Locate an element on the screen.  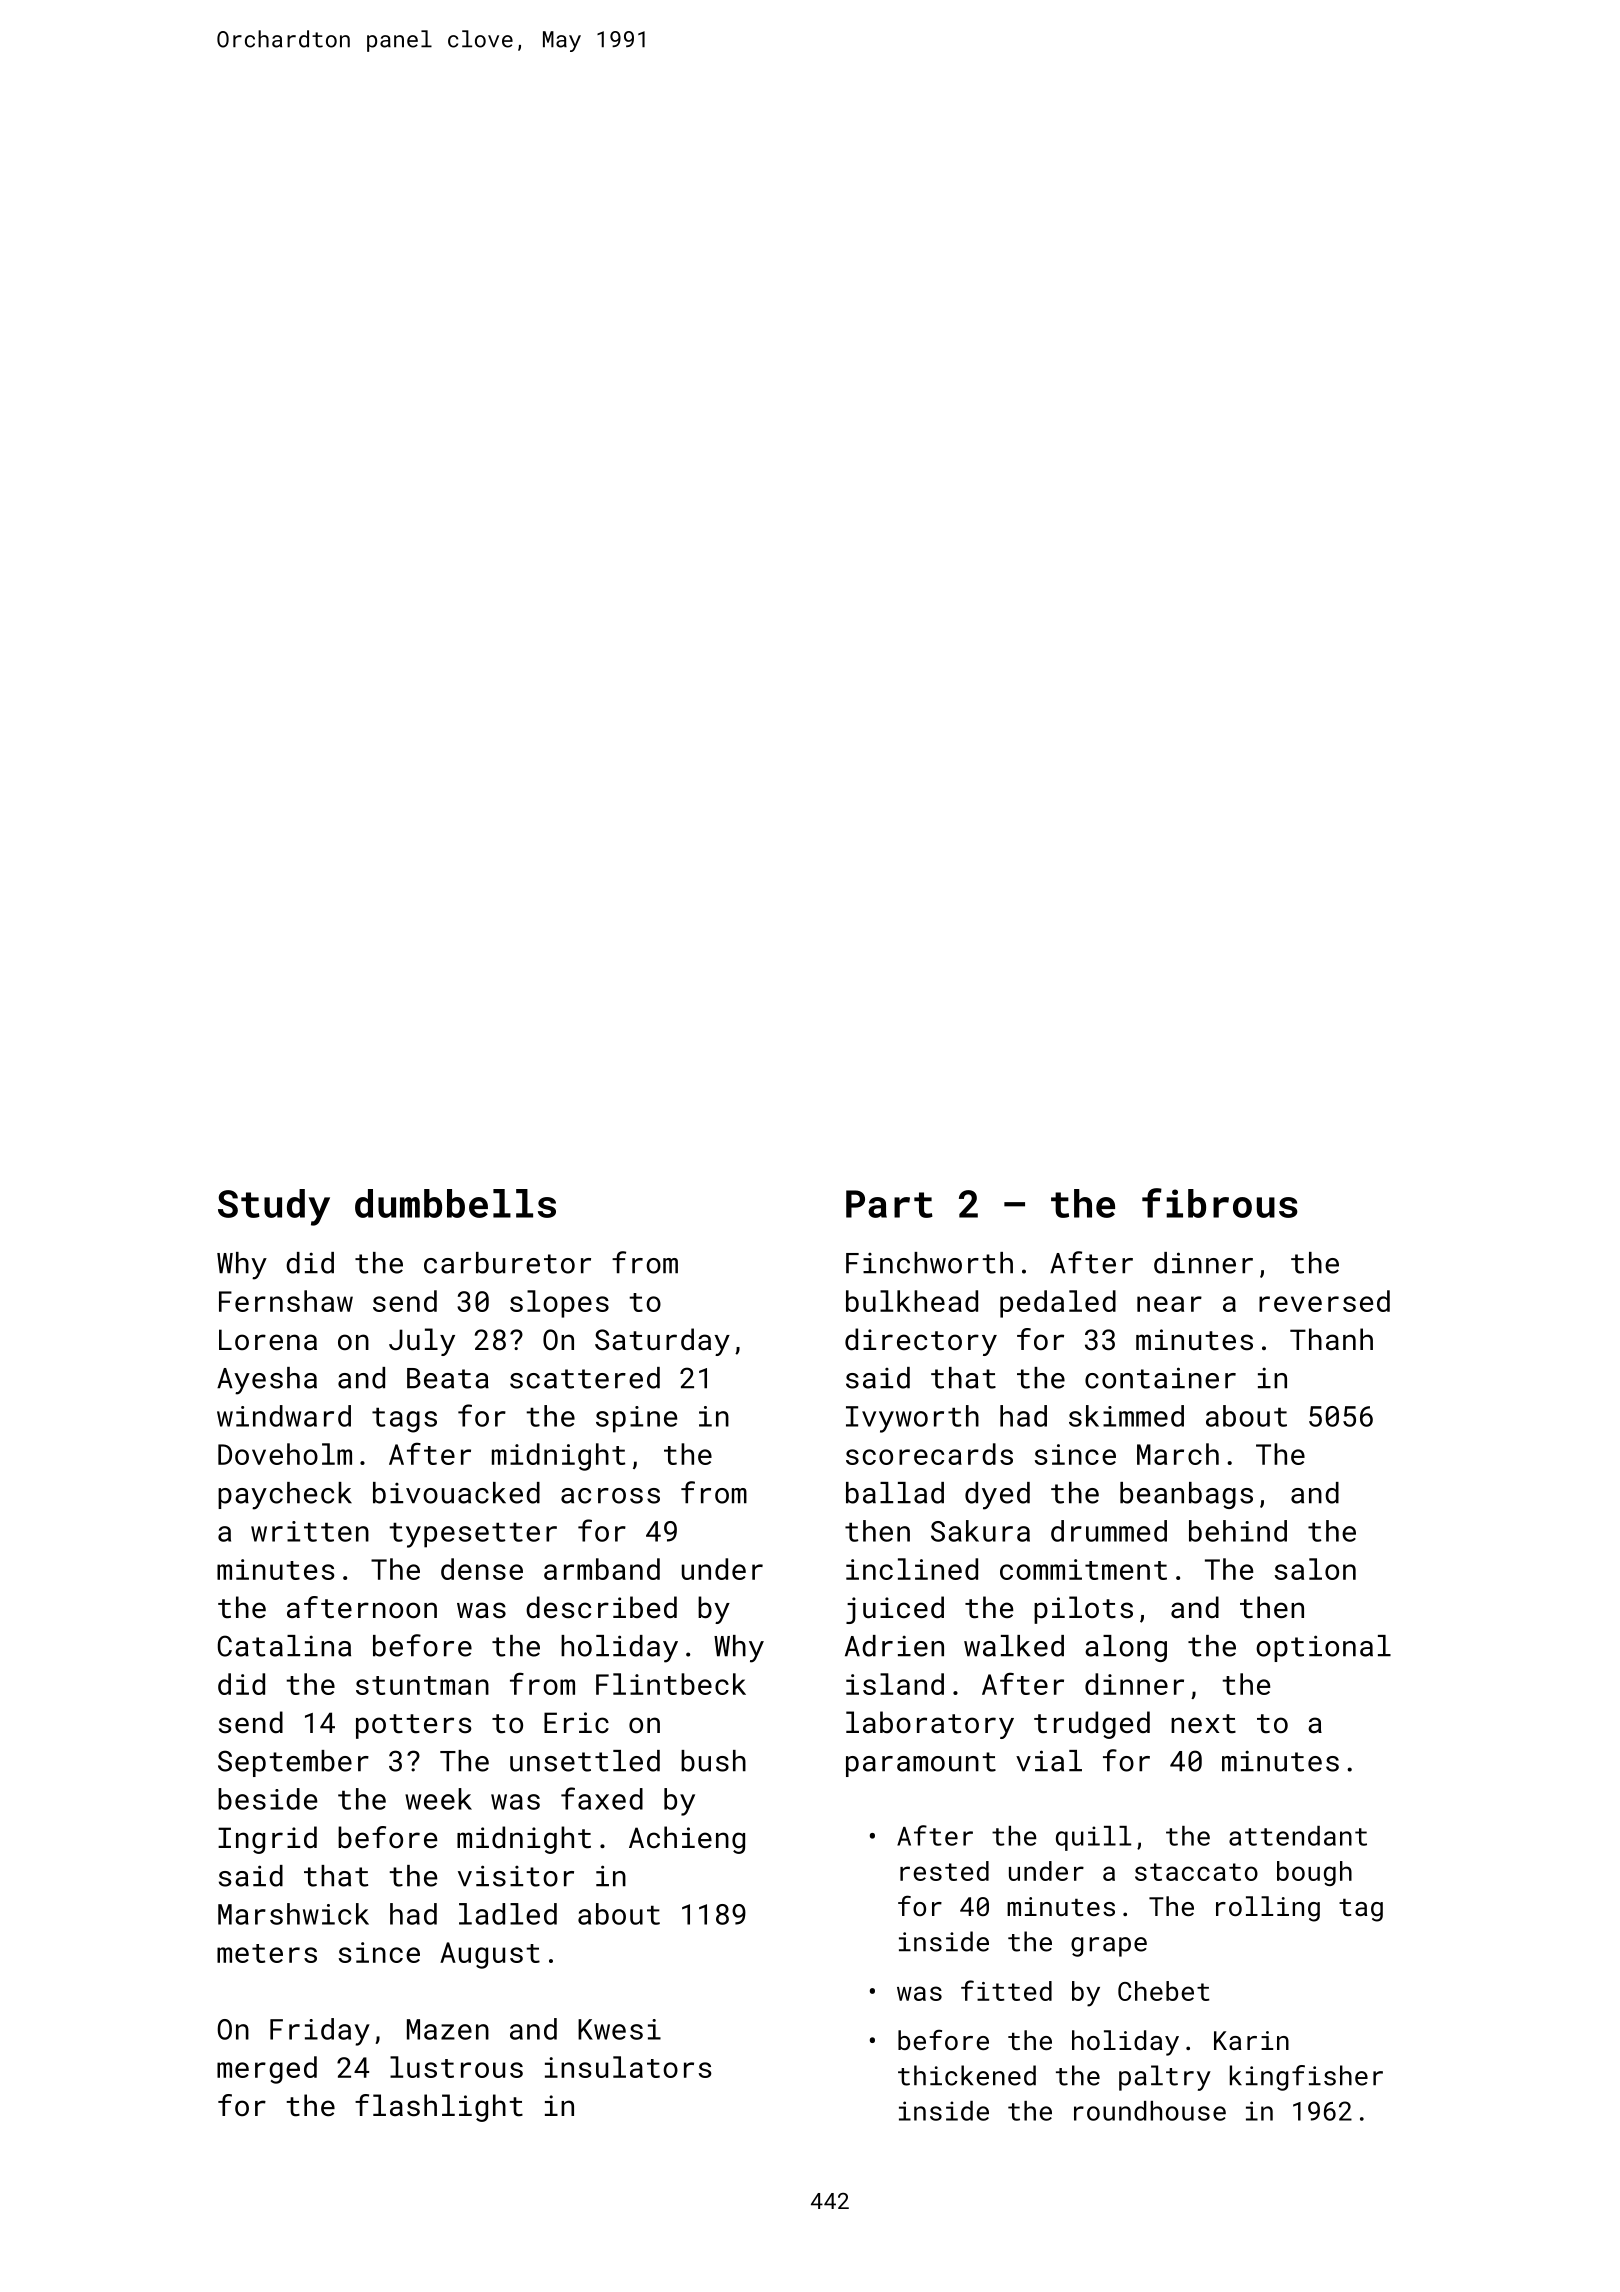
bulkhead is located at coordinates (912, 1301).
